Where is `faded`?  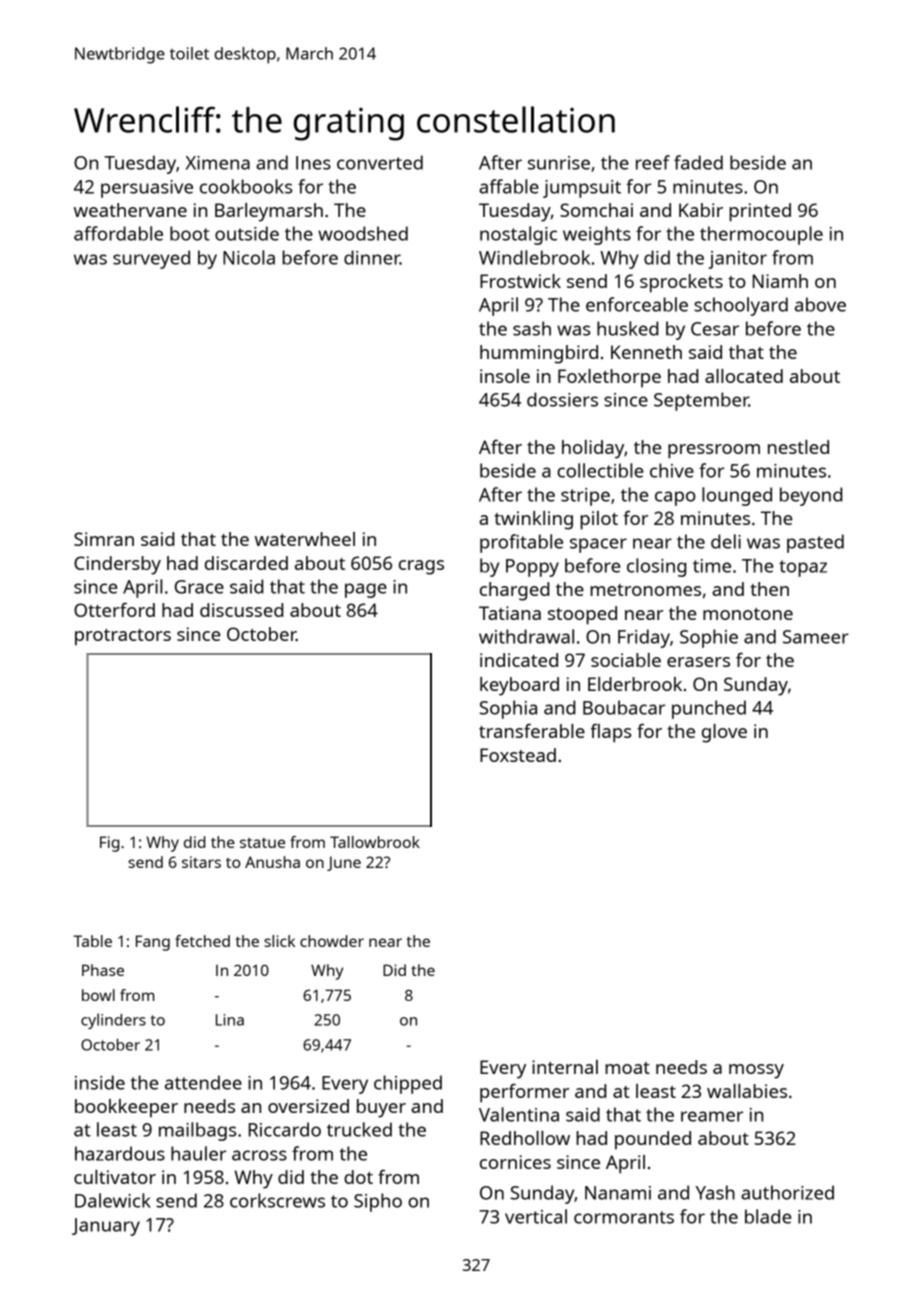 faded is located at coordinates (698, 162).
